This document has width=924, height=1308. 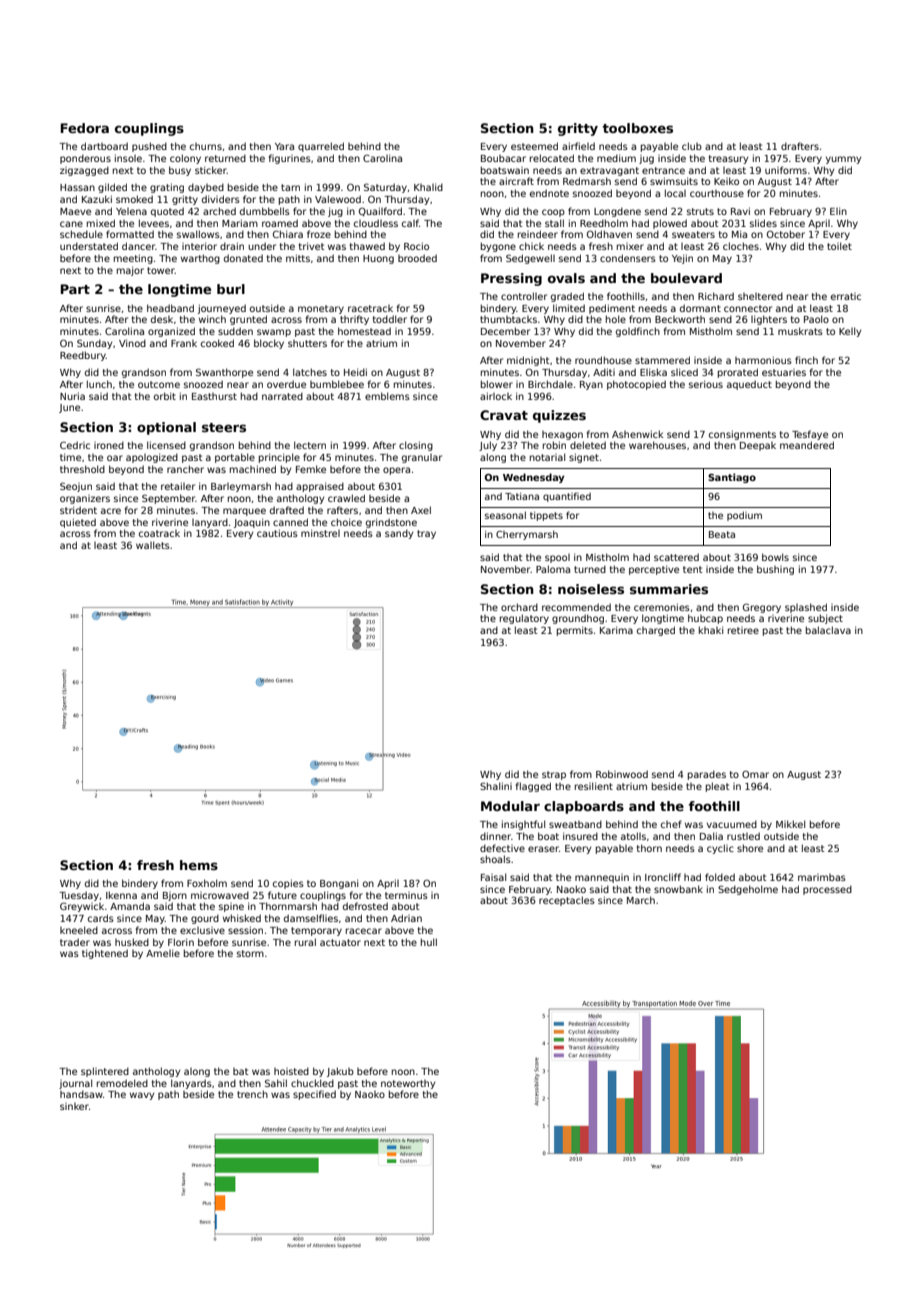 What do you see at coordinates (421, 510) in the document?
I see `Axel` at bounding box center [421, 510].
